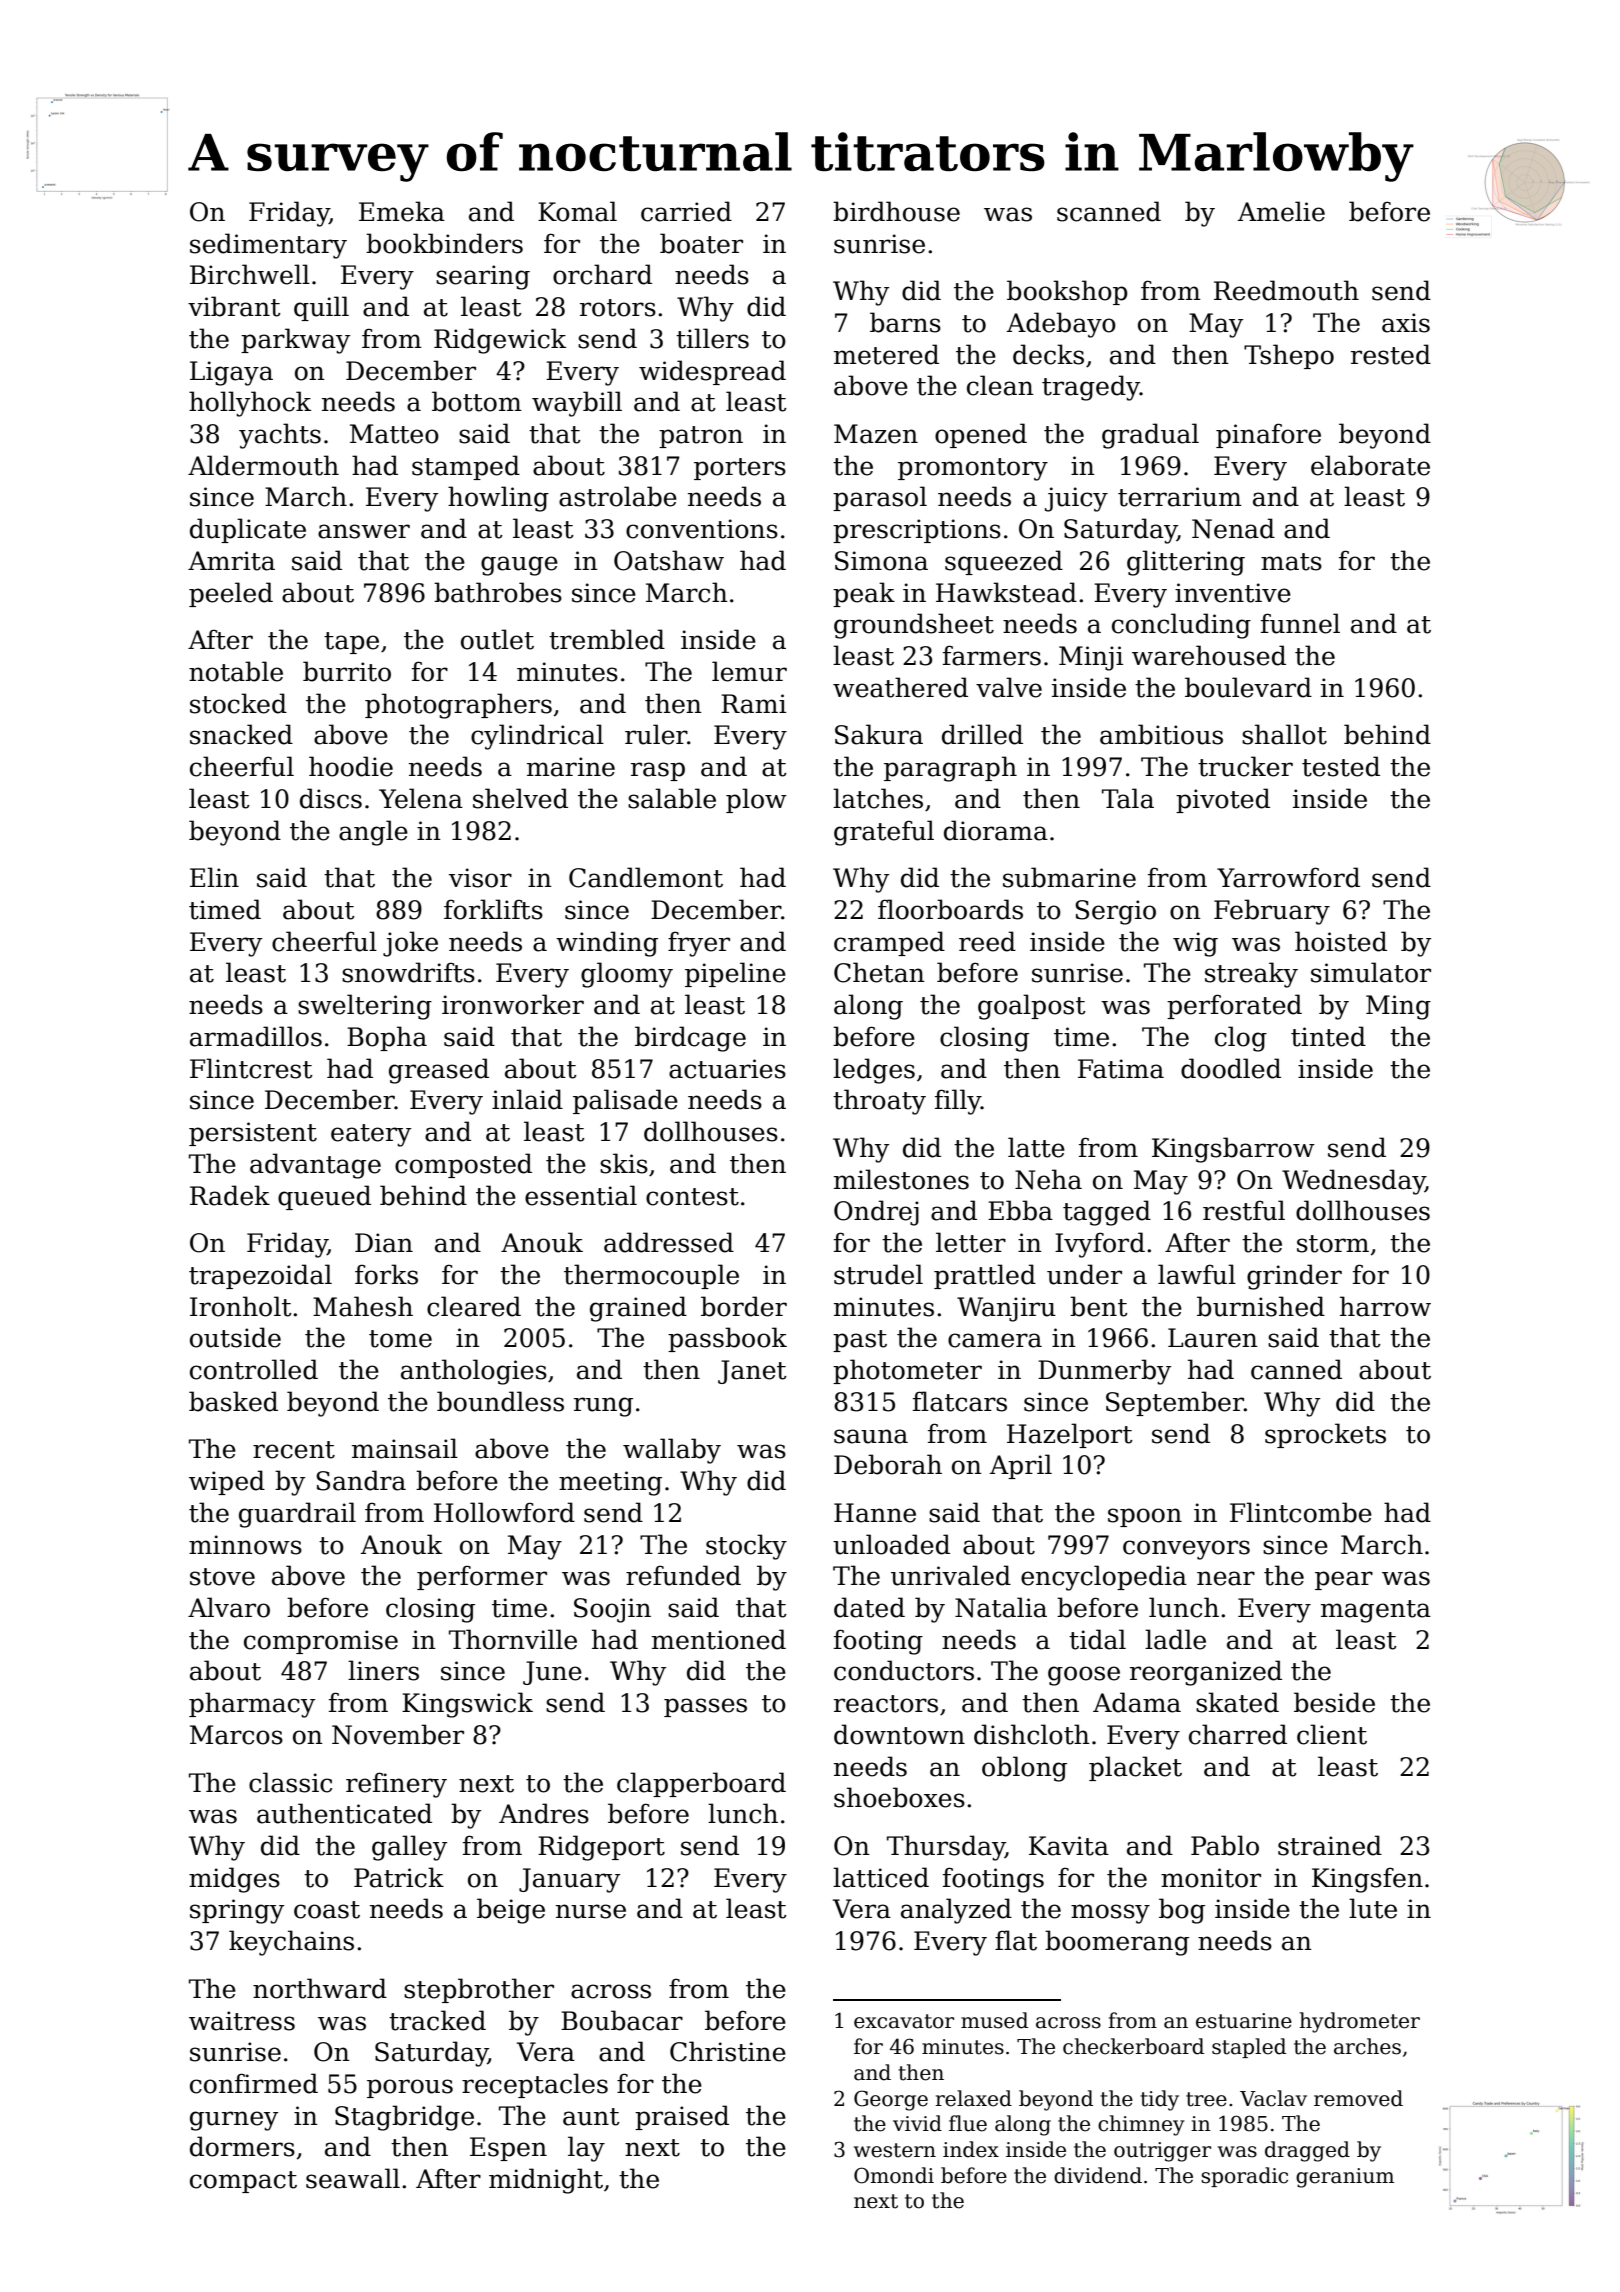  What do you see at coordinates (880, 498) in the screenshot?
I see `parasol` at bounding box center [880, 498].
